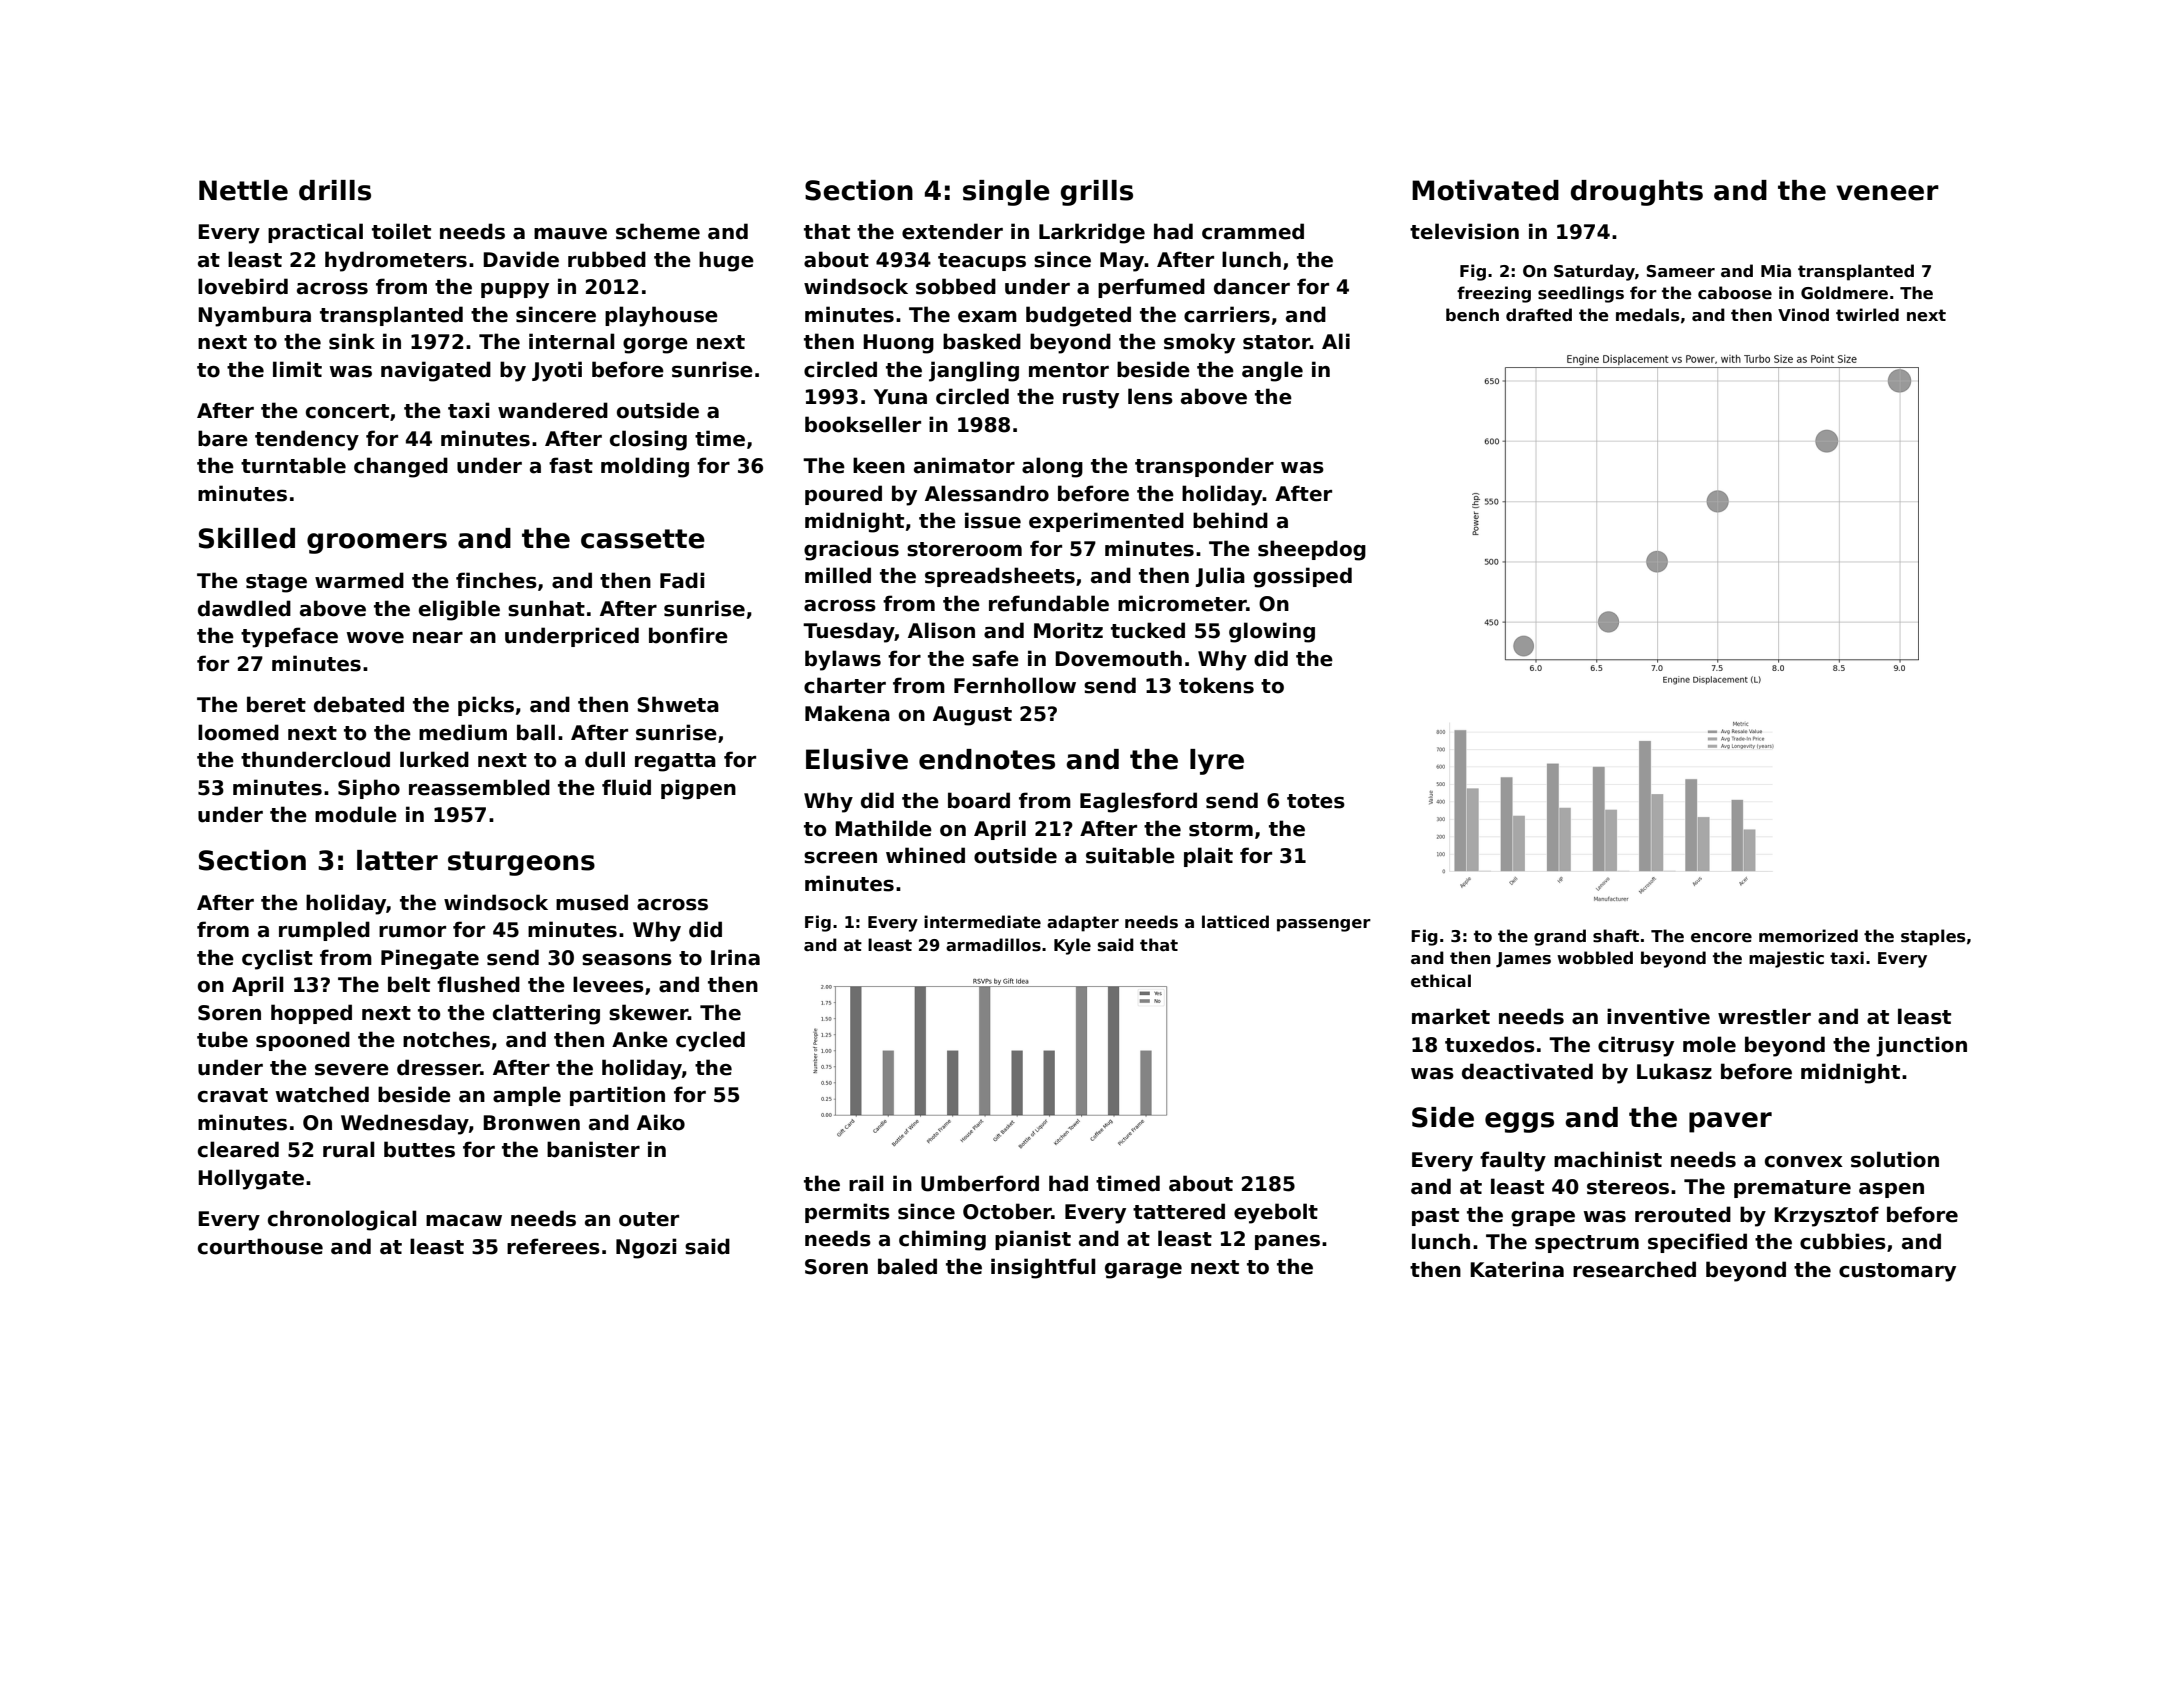  I want to click on module, so click(356, 814).
